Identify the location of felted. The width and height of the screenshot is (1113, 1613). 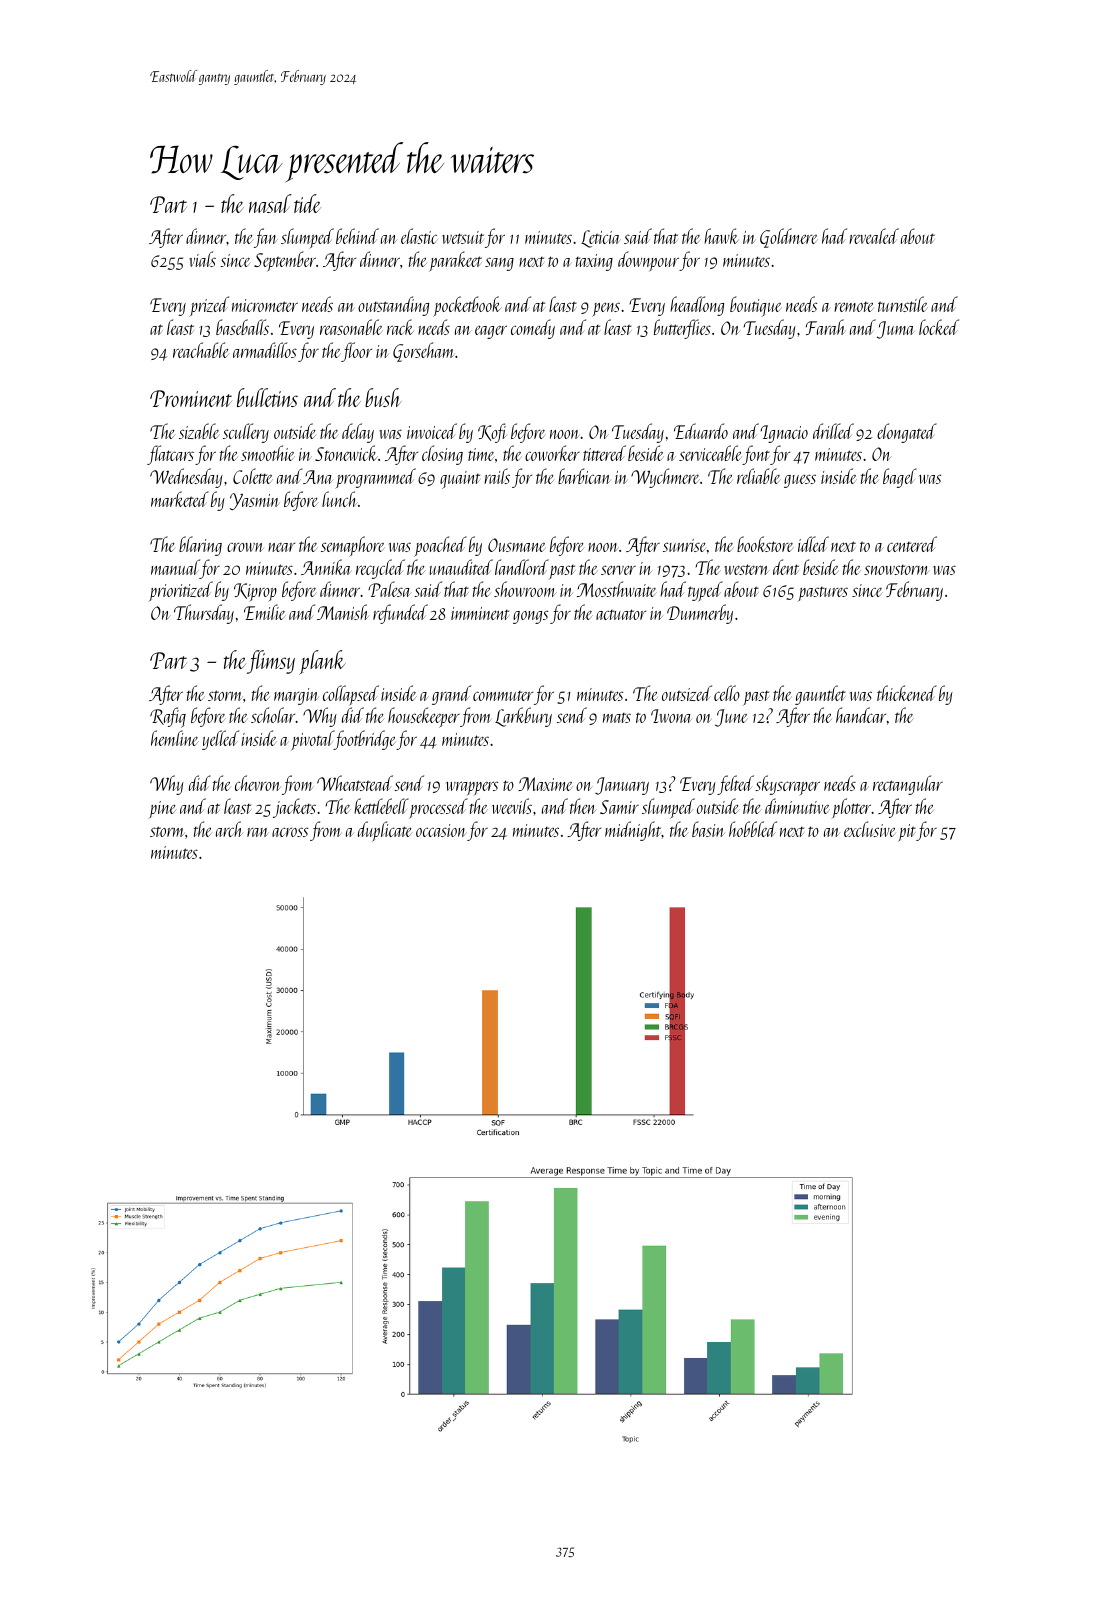
(735, 785).
